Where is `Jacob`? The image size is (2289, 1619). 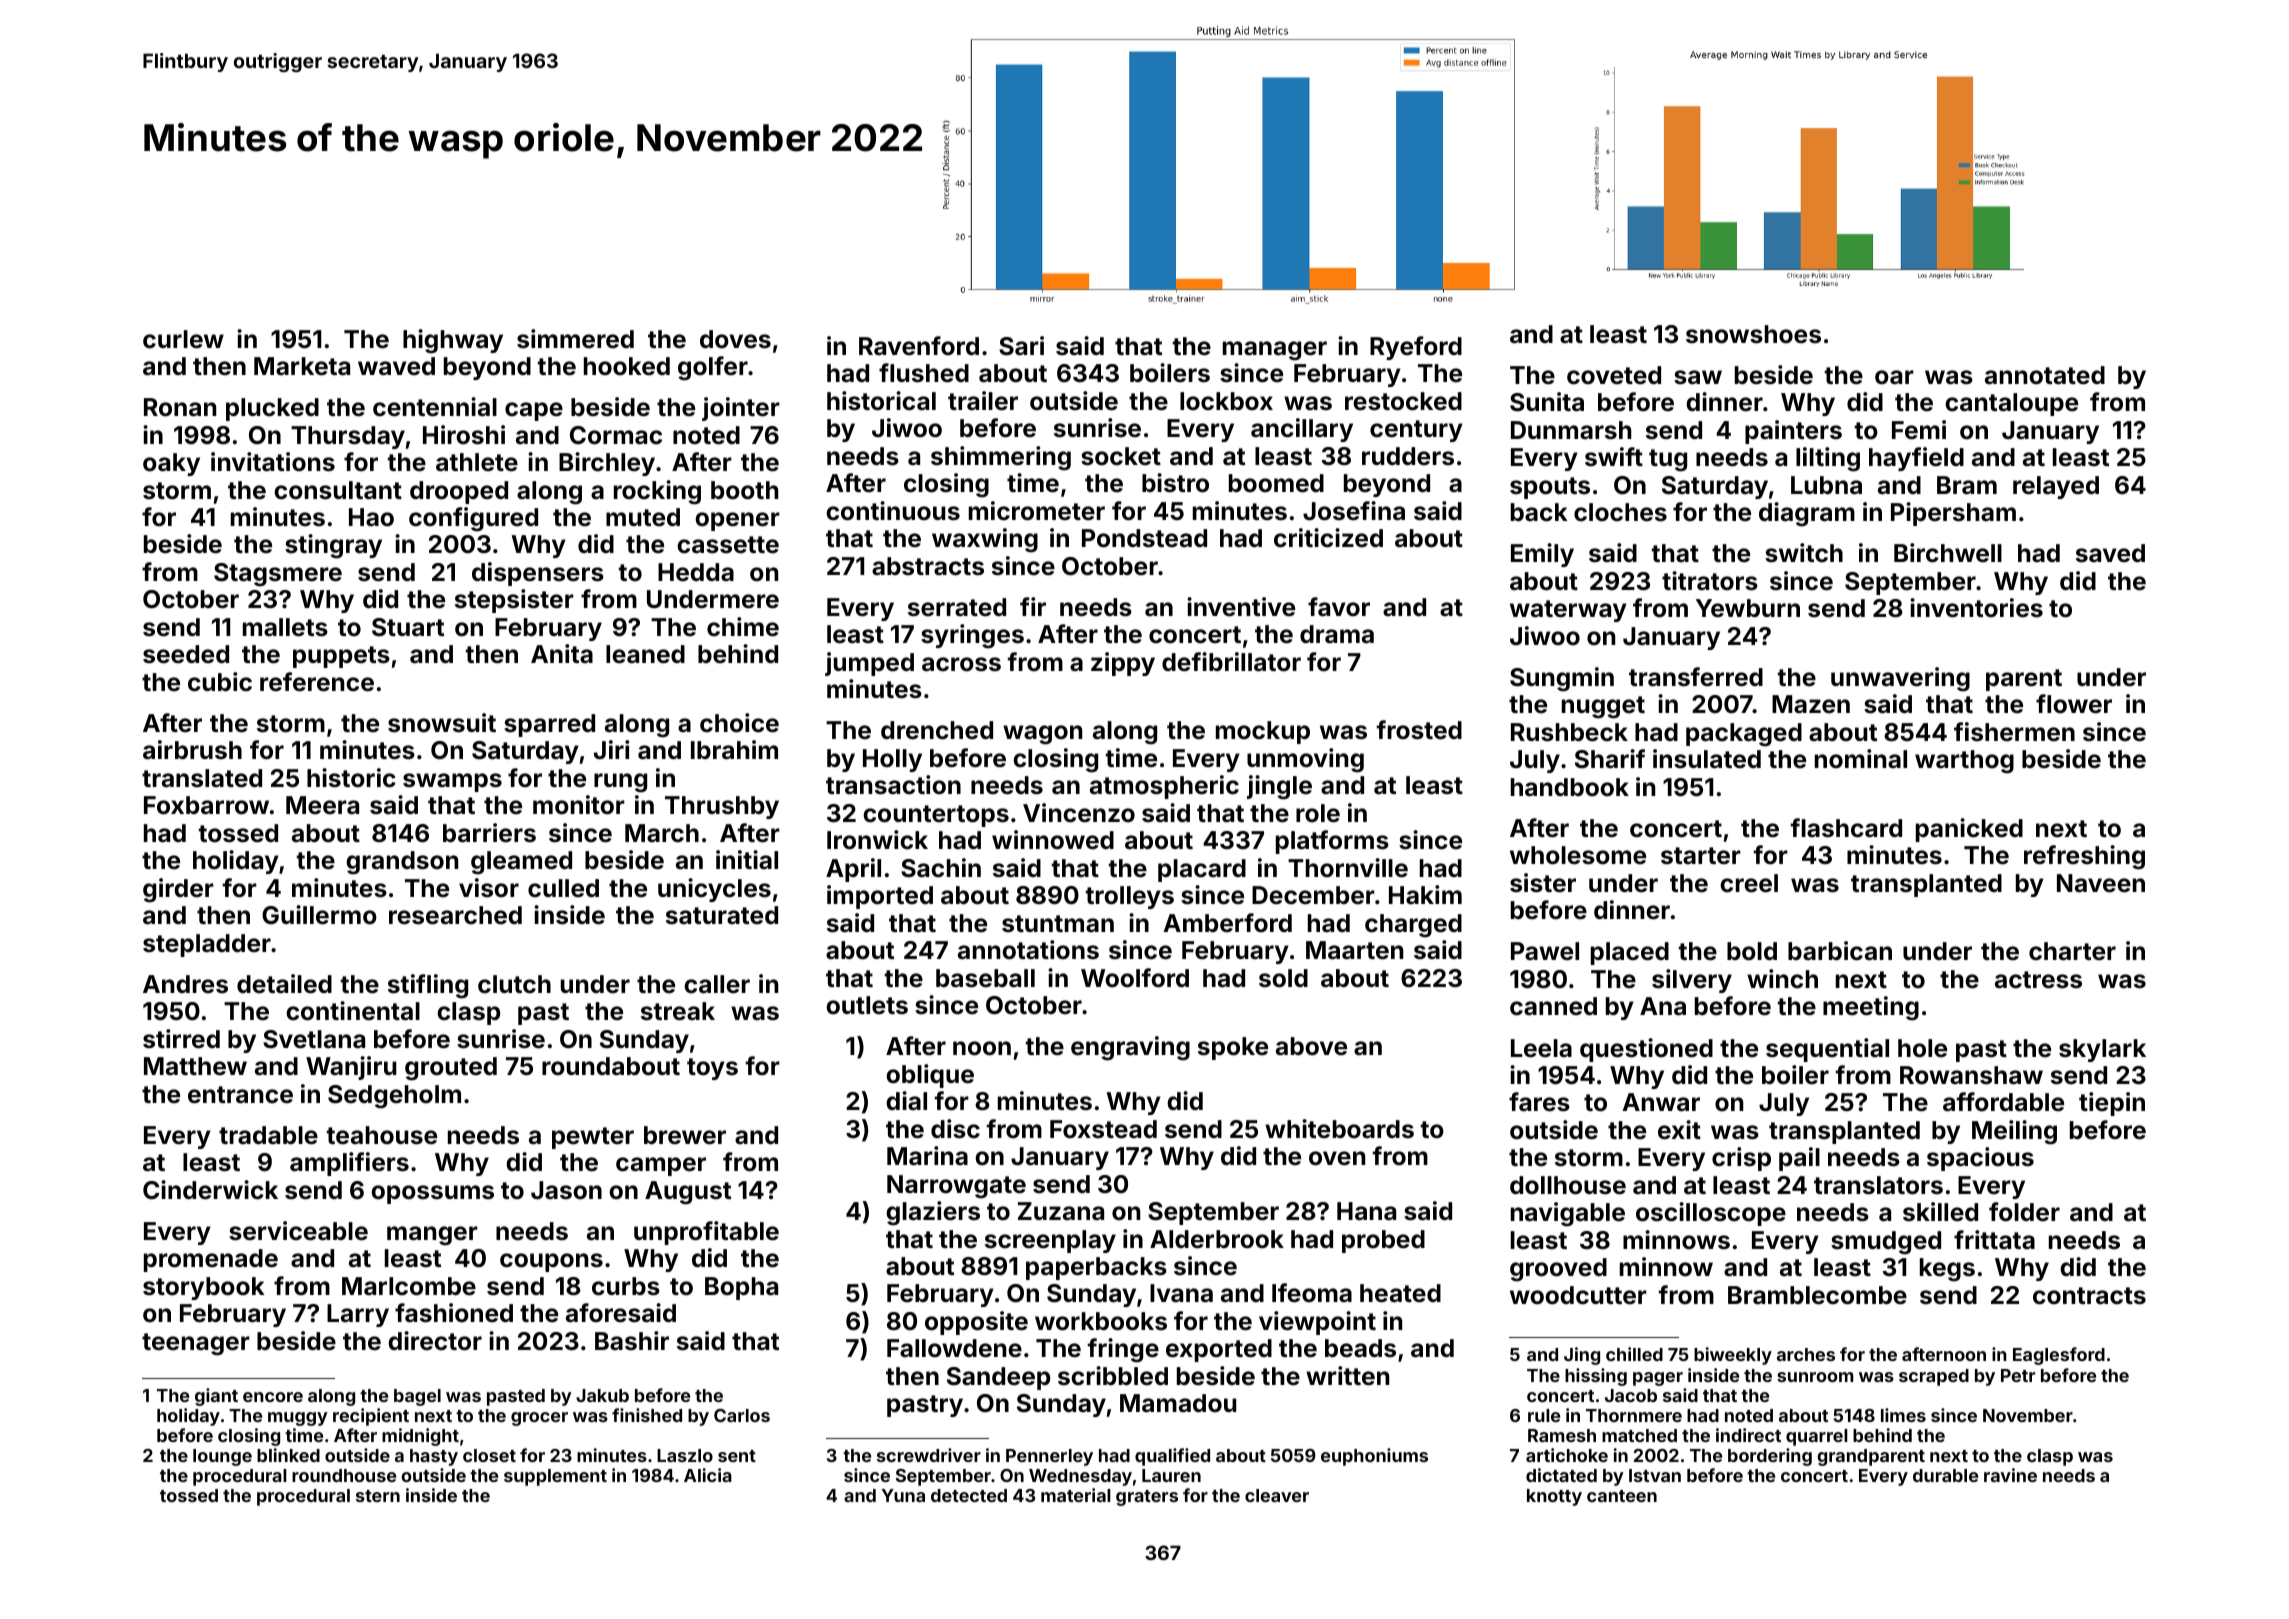 Jacob is located at coordinates (1631, 1395).
